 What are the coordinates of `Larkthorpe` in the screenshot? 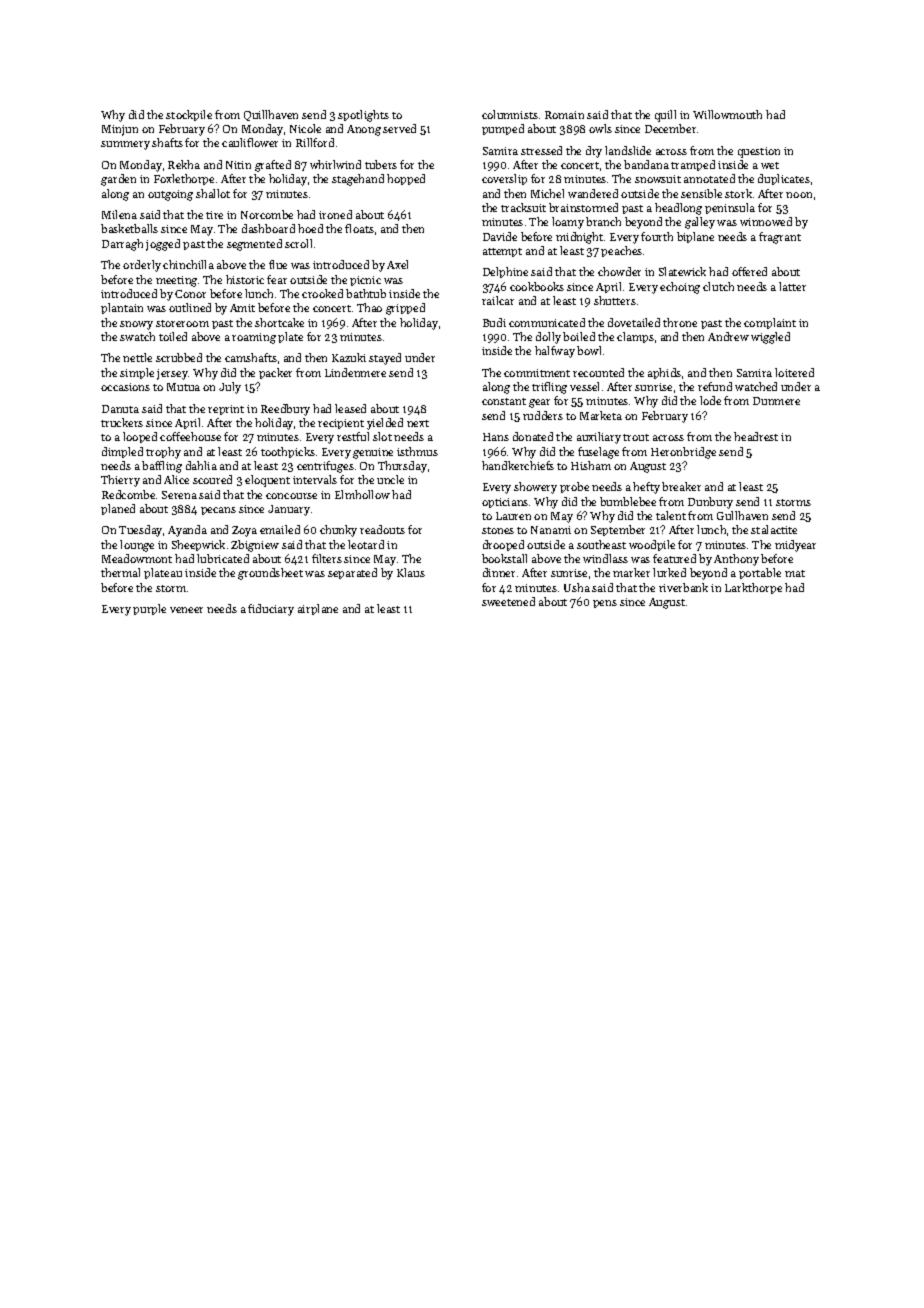 It's located at (753, 588).
